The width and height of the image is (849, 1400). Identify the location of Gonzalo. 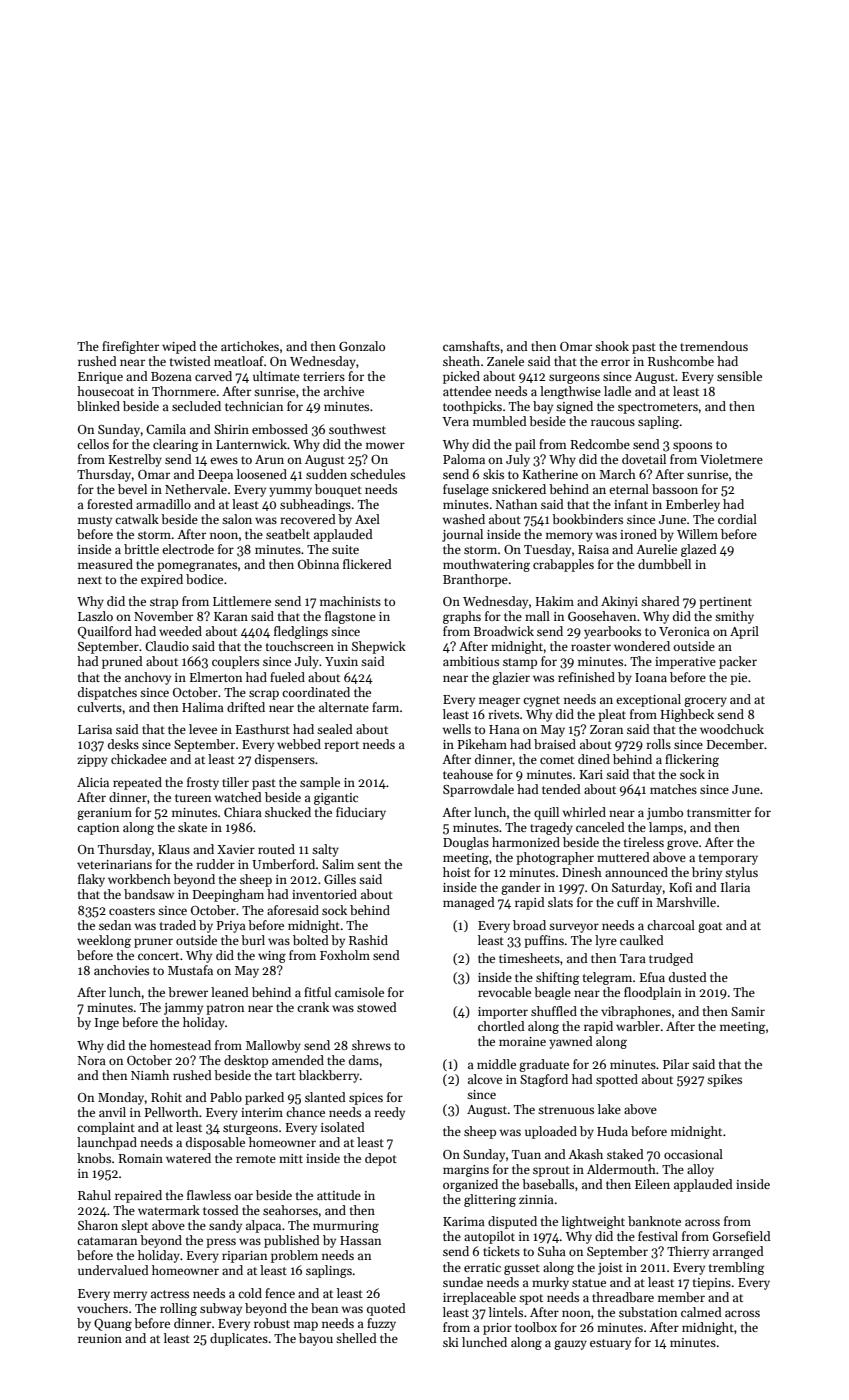
(362, 346).
